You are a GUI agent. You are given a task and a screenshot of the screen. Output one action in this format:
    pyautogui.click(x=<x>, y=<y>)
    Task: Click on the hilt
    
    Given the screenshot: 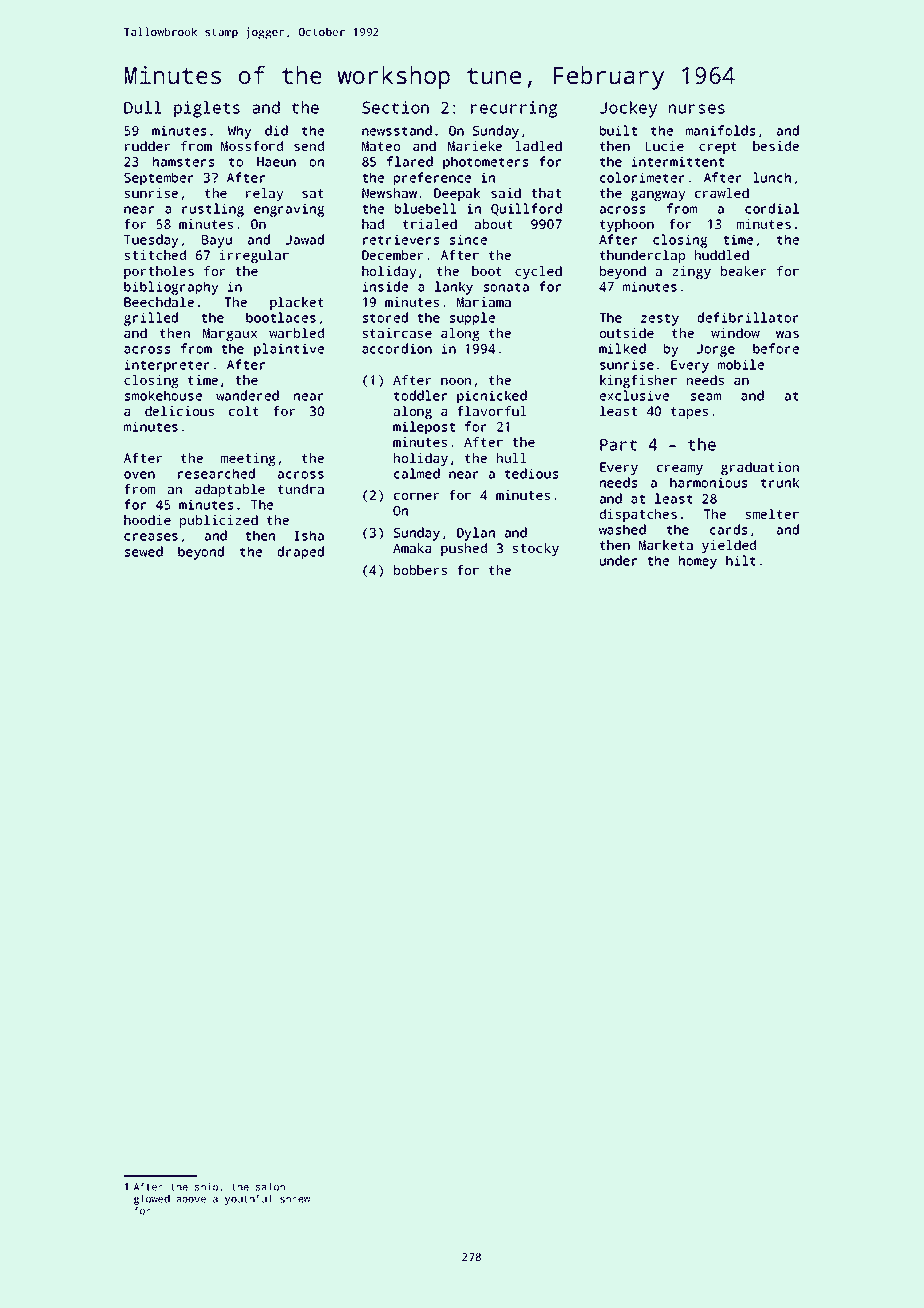 What is the action you would take?
    pyautogui.click(x=741, y=560)
